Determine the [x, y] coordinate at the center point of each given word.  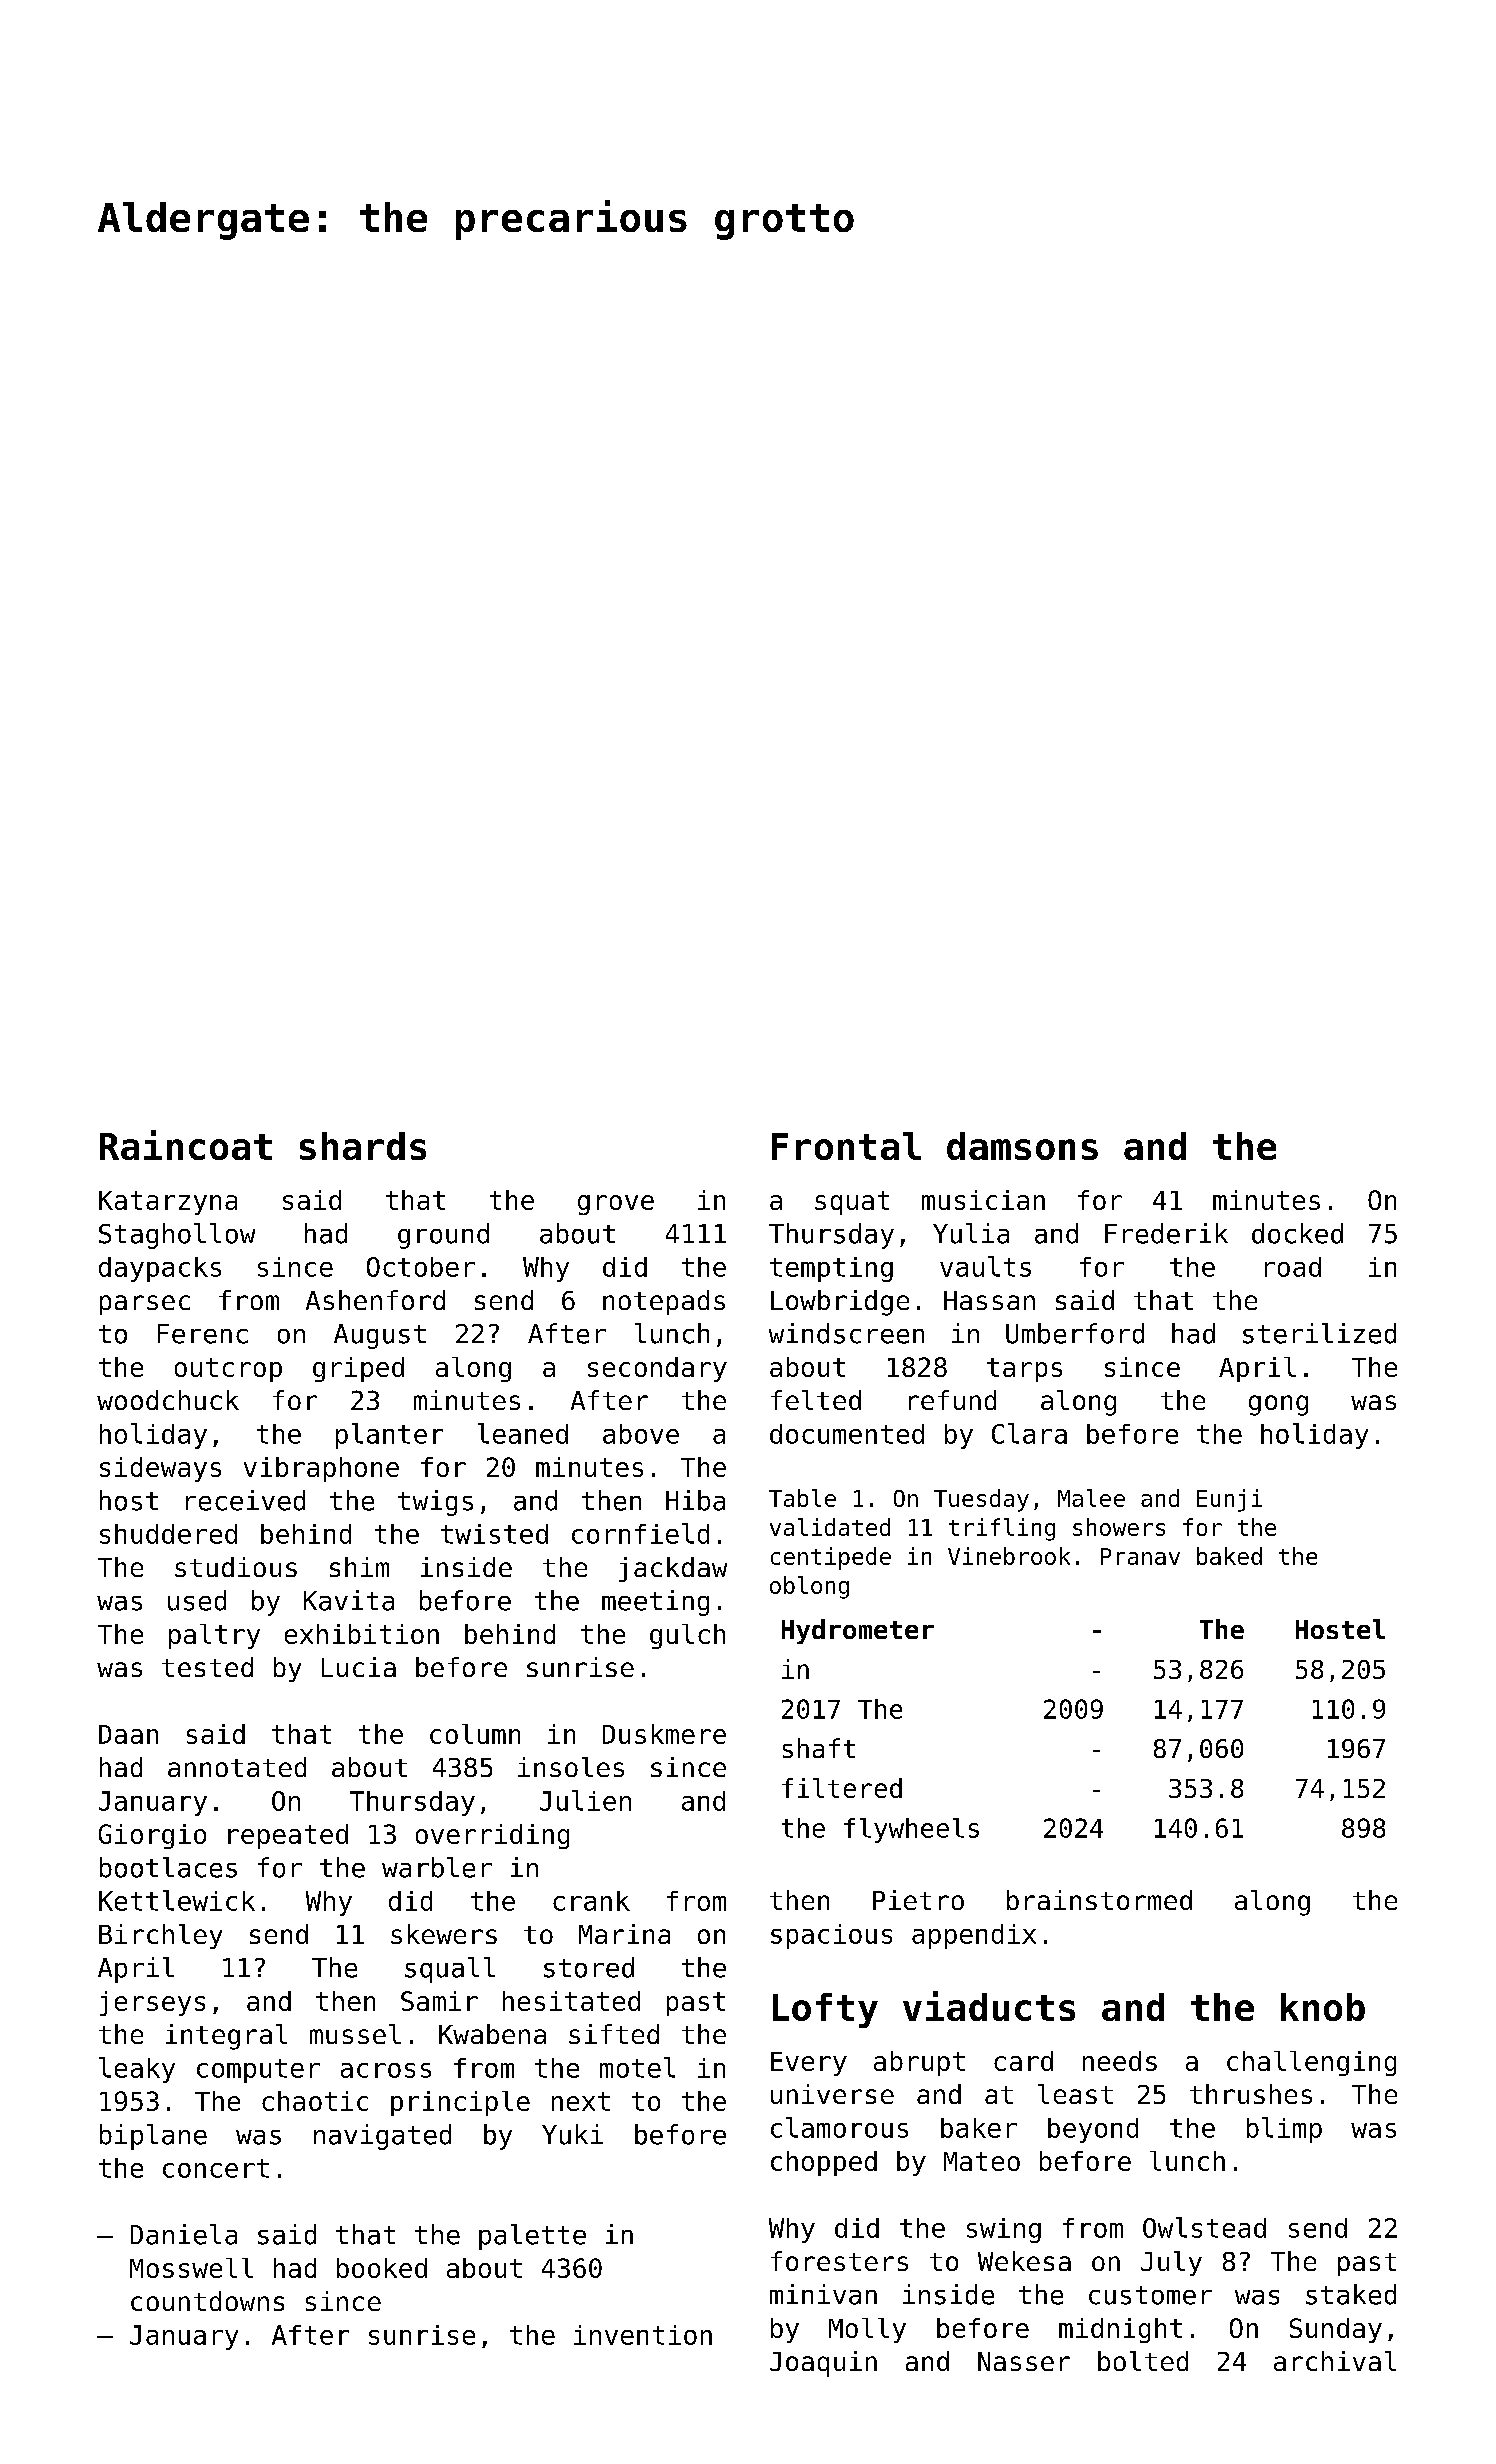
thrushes [1251, 2094]
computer [258, 2071]
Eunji [1229, 1500]
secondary [657, 1369]
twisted [494, 1534]
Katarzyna [168, 1203]
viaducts [989, 2006]
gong [1278, 1405]
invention [643, 2335]
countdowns [207, 2301]
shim [359, 1567]
